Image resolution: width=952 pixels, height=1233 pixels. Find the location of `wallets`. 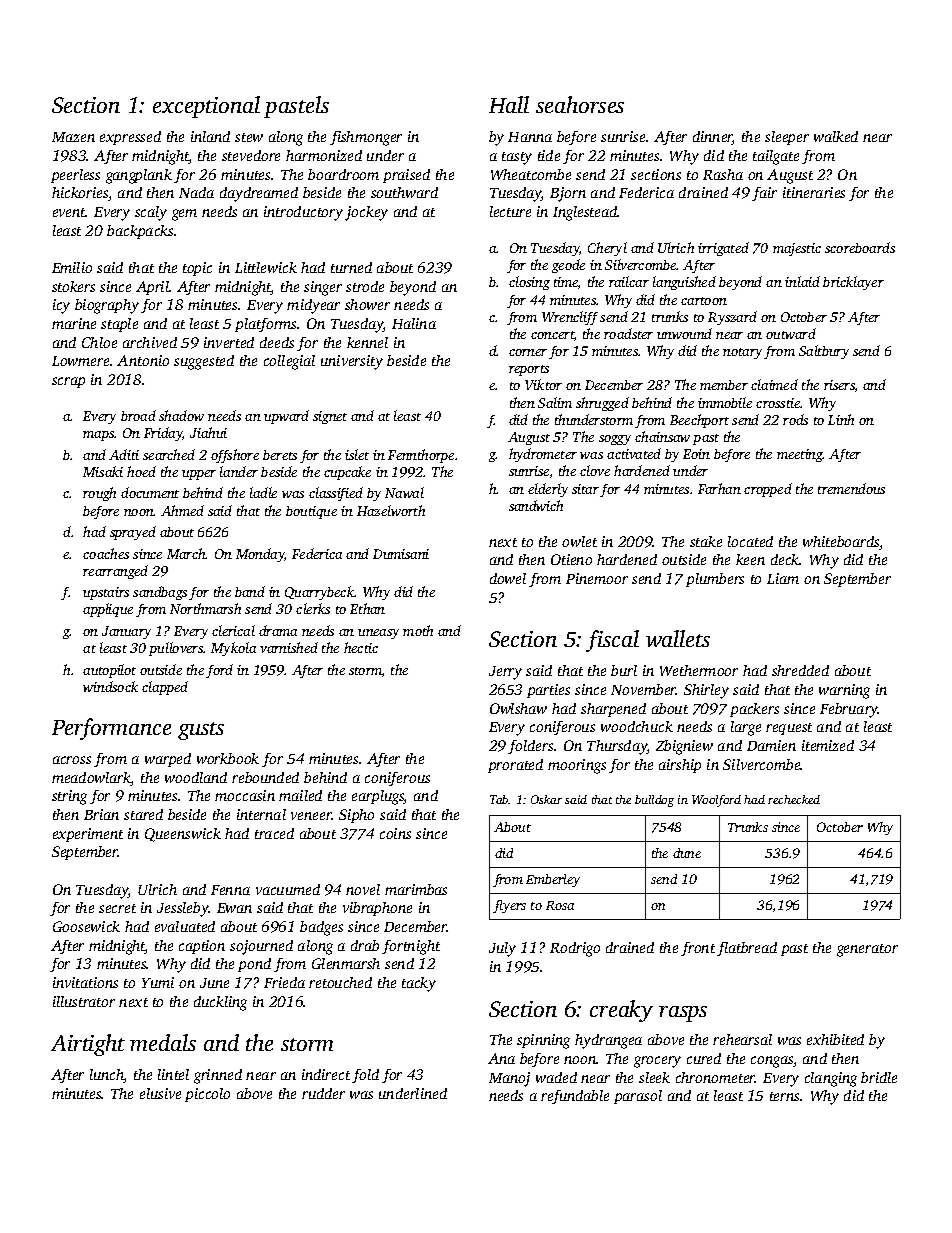

wallets is located at coordinates (678, 638).
